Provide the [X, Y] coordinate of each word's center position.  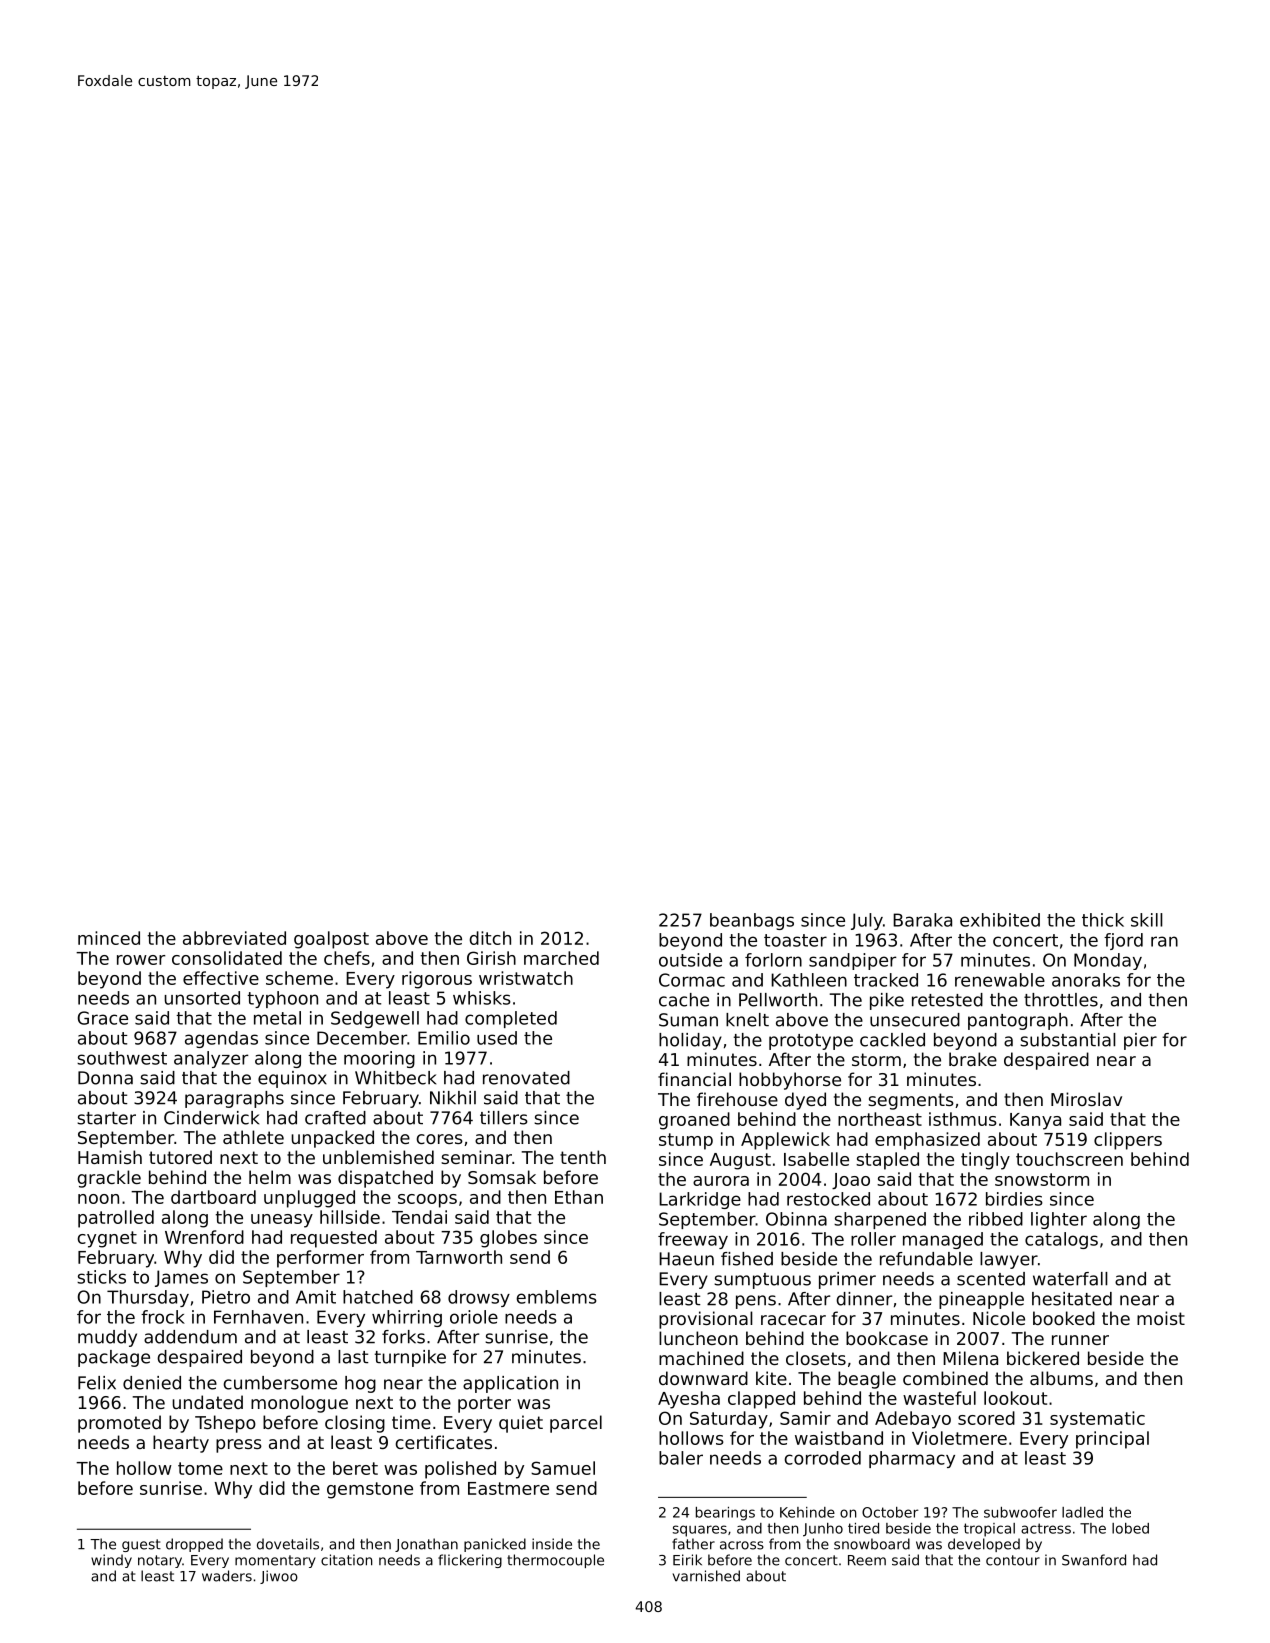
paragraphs [234, 1099]
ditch [490, 938]
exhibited [1000, 920]
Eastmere [508, 1488]
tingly [985, 1161]
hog [360, 1384]
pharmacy [912, 1459]
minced [109, 938]
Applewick [785, 1141]
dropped [194, 1545]
